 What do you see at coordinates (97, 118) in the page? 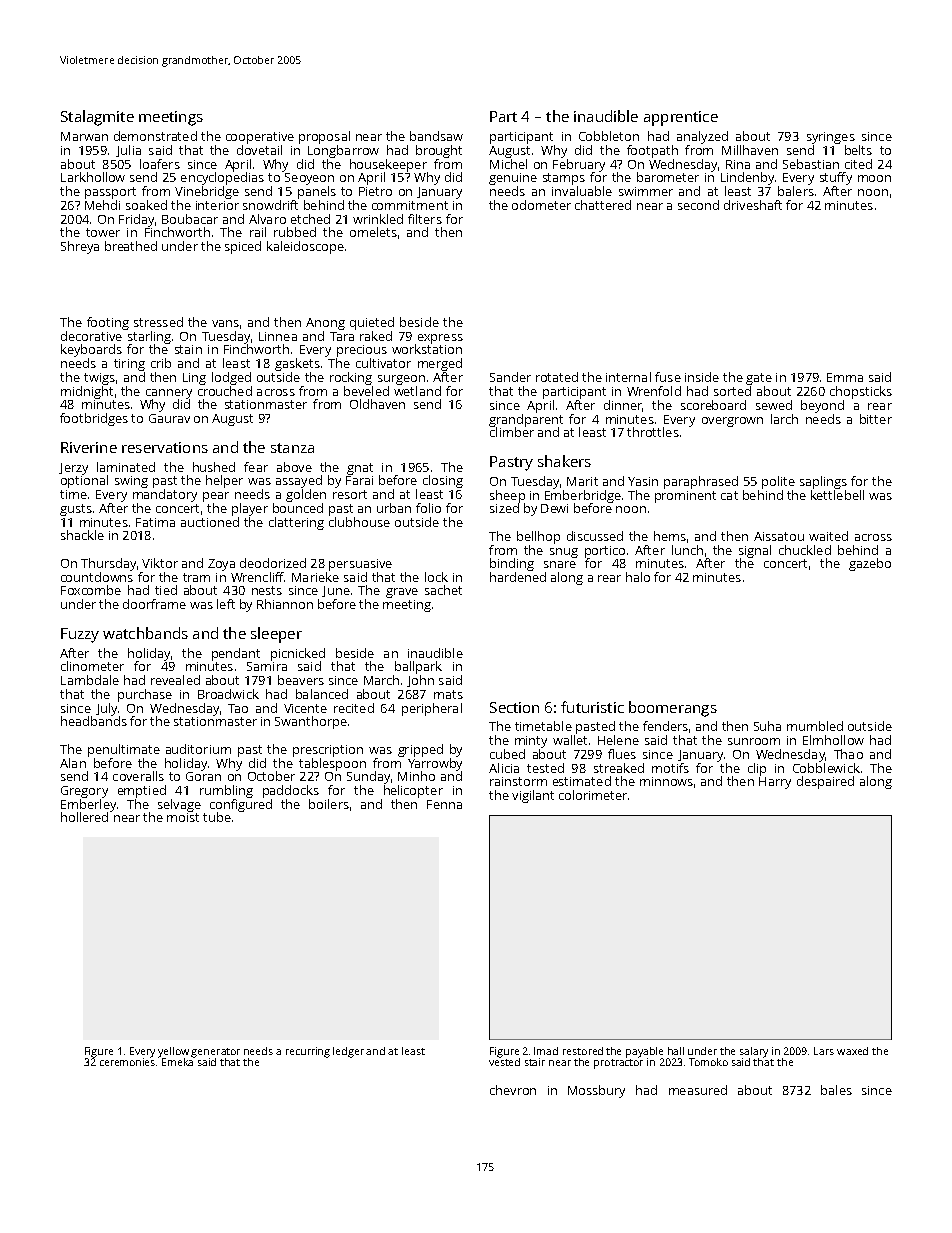
I see `Stalagmite` at bounding box center [97, 118].
